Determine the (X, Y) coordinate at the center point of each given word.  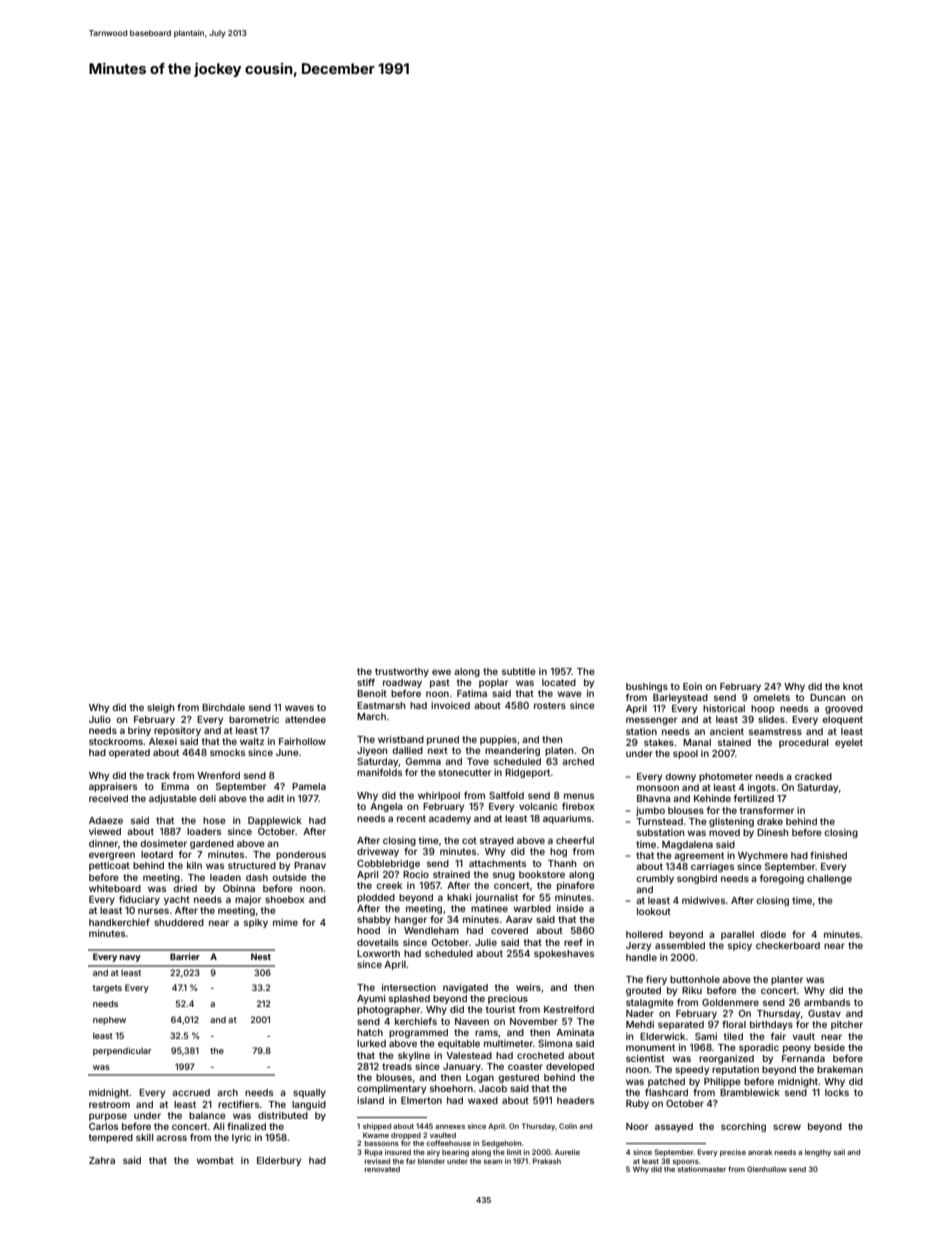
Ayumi (371, 999)
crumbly (655, 879)
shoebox (285, 899)
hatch (370, 1032)
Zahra (102, 1160)
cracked (813, 776)
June (287, 752)
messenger (651, 721)
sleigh (160, 708)
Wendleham (431, 930)
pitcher (847, 1025)
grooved (844, 709)
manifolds (379, 772)
